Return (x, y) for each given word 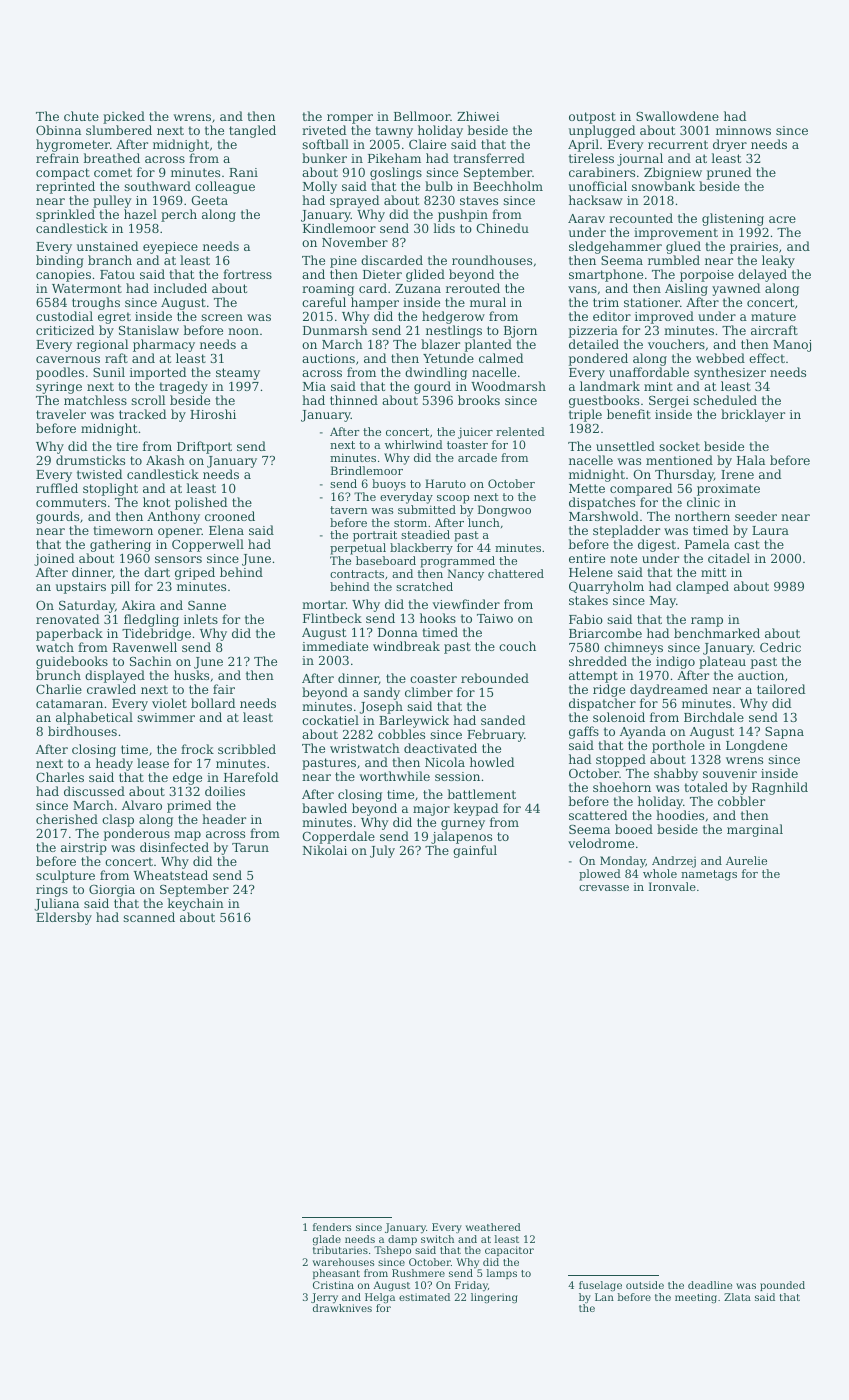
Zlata (737, 1297)
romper (350, 119)
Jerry (324, 1298)
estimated (424, 1297)
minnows (743, 130)
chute (81, 116)
